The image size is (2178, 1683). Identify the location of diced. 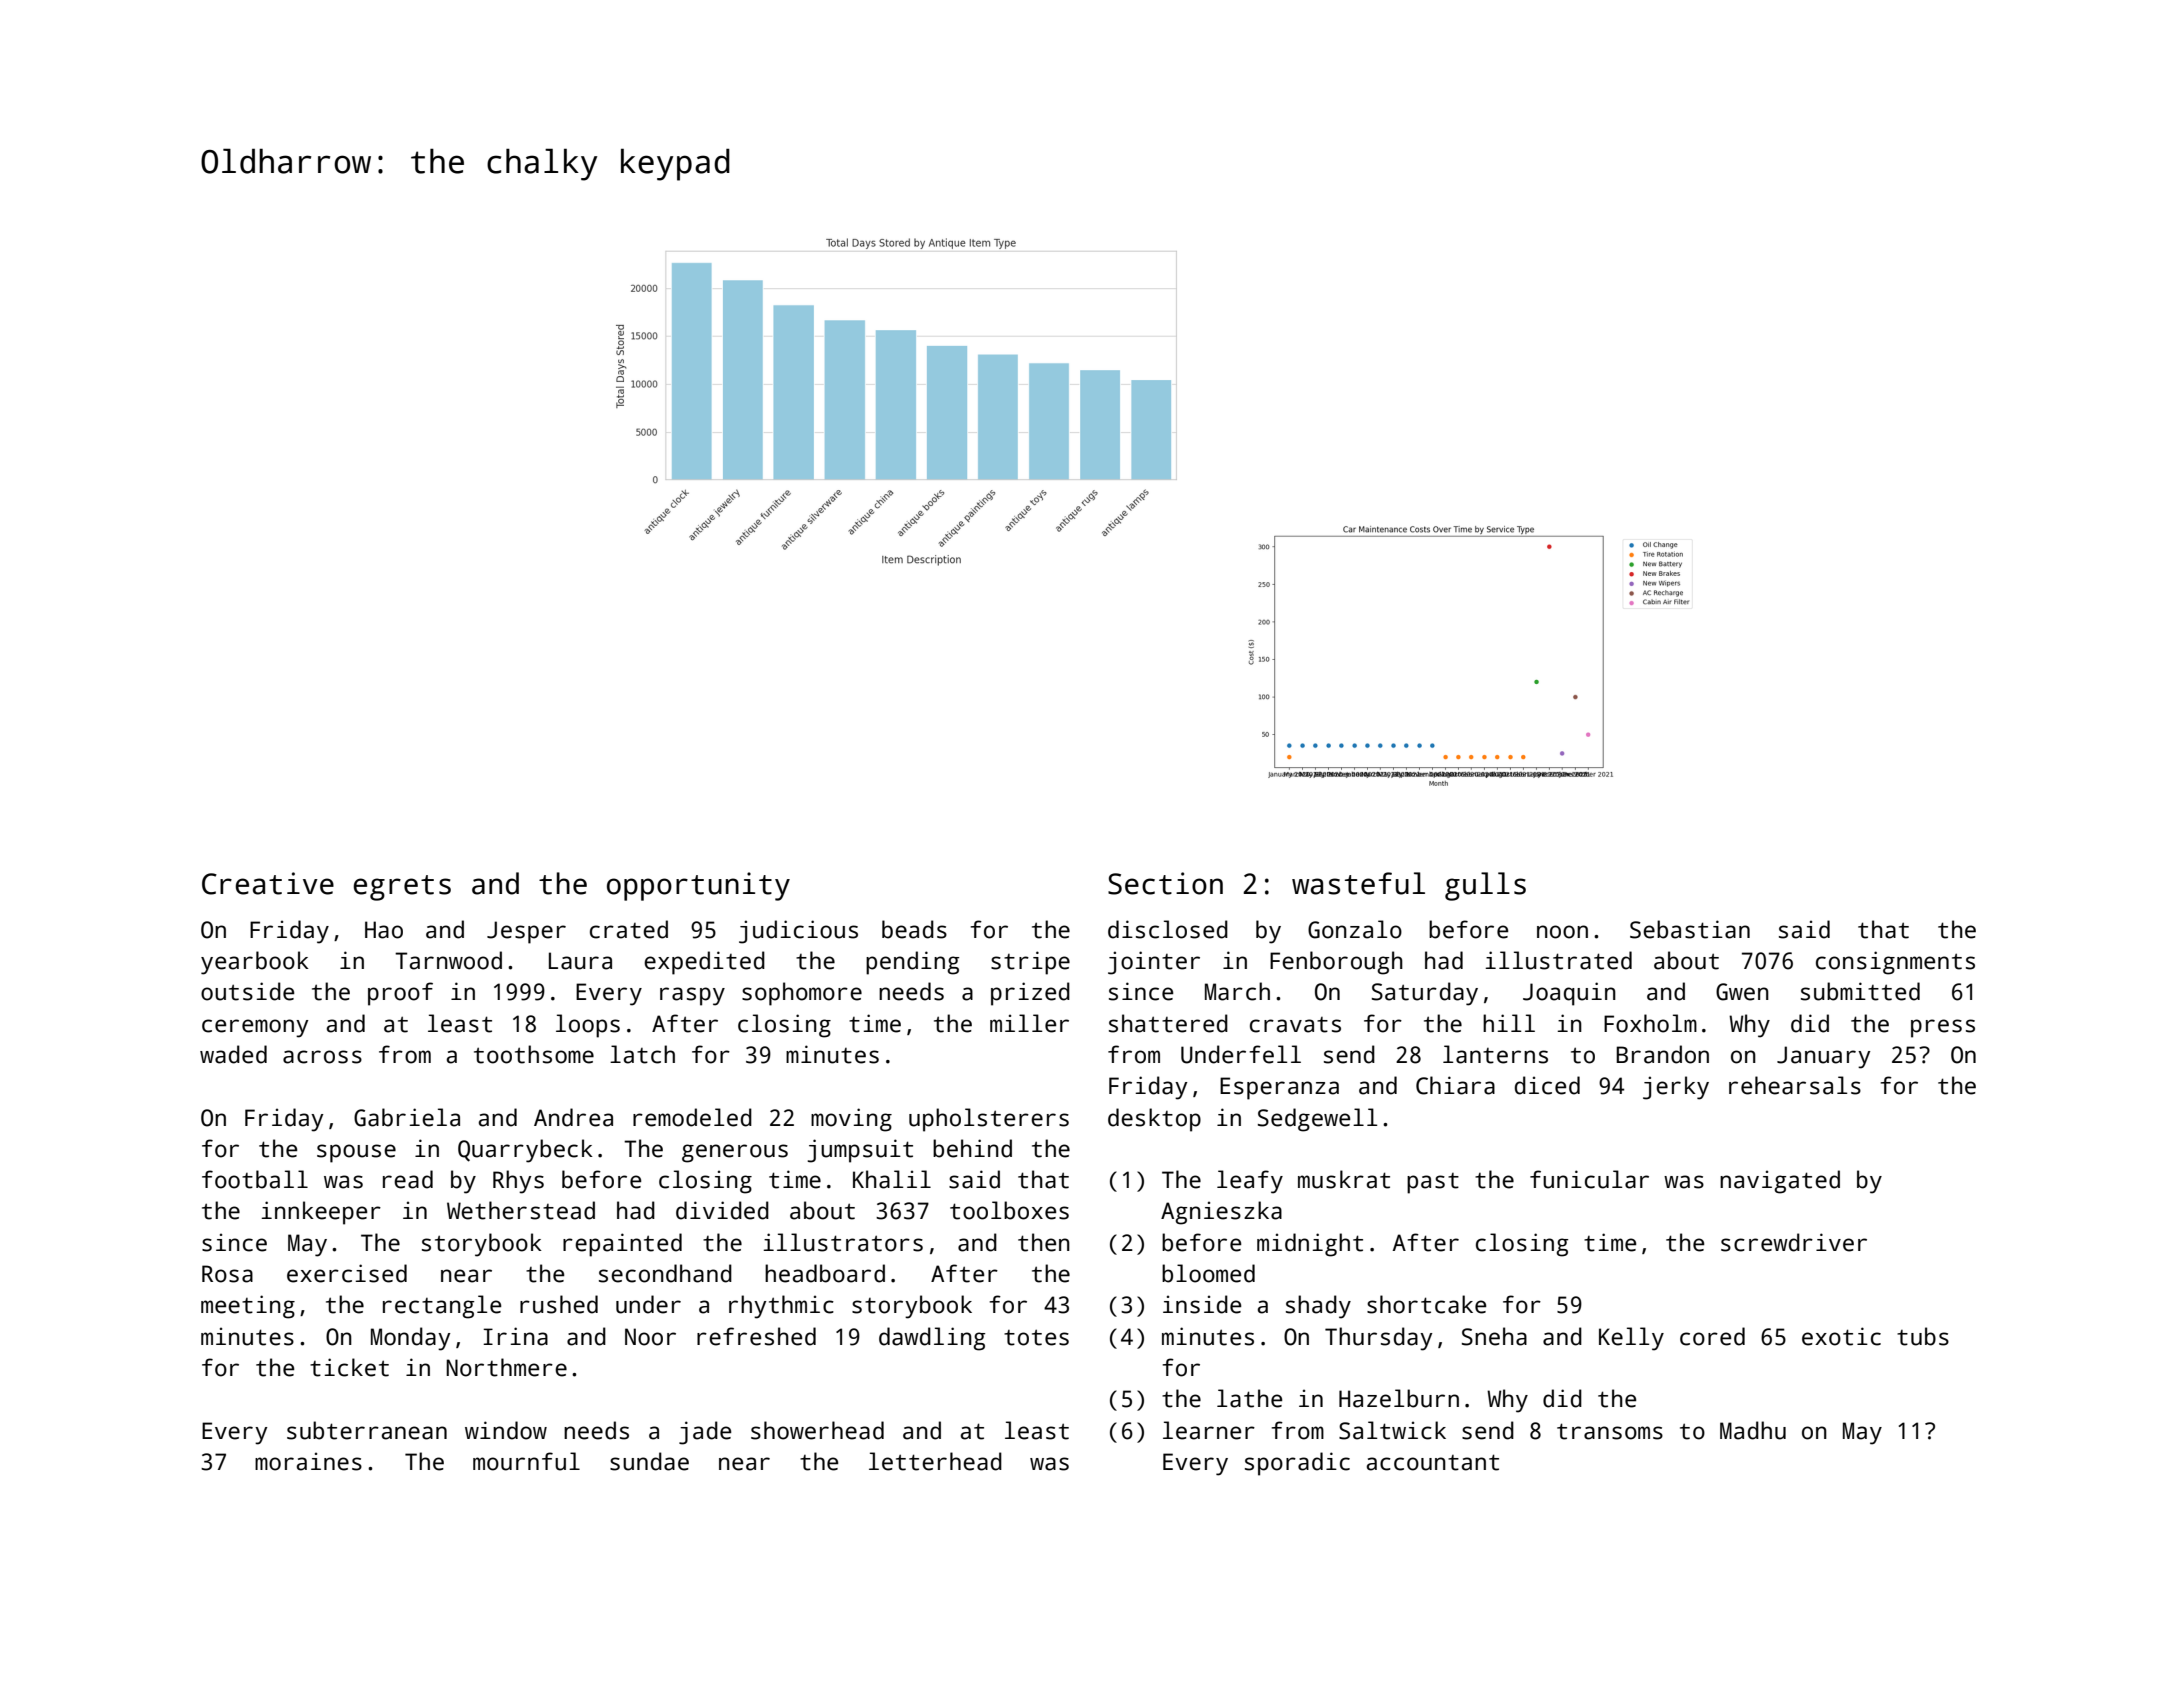
(1547, 1085).
